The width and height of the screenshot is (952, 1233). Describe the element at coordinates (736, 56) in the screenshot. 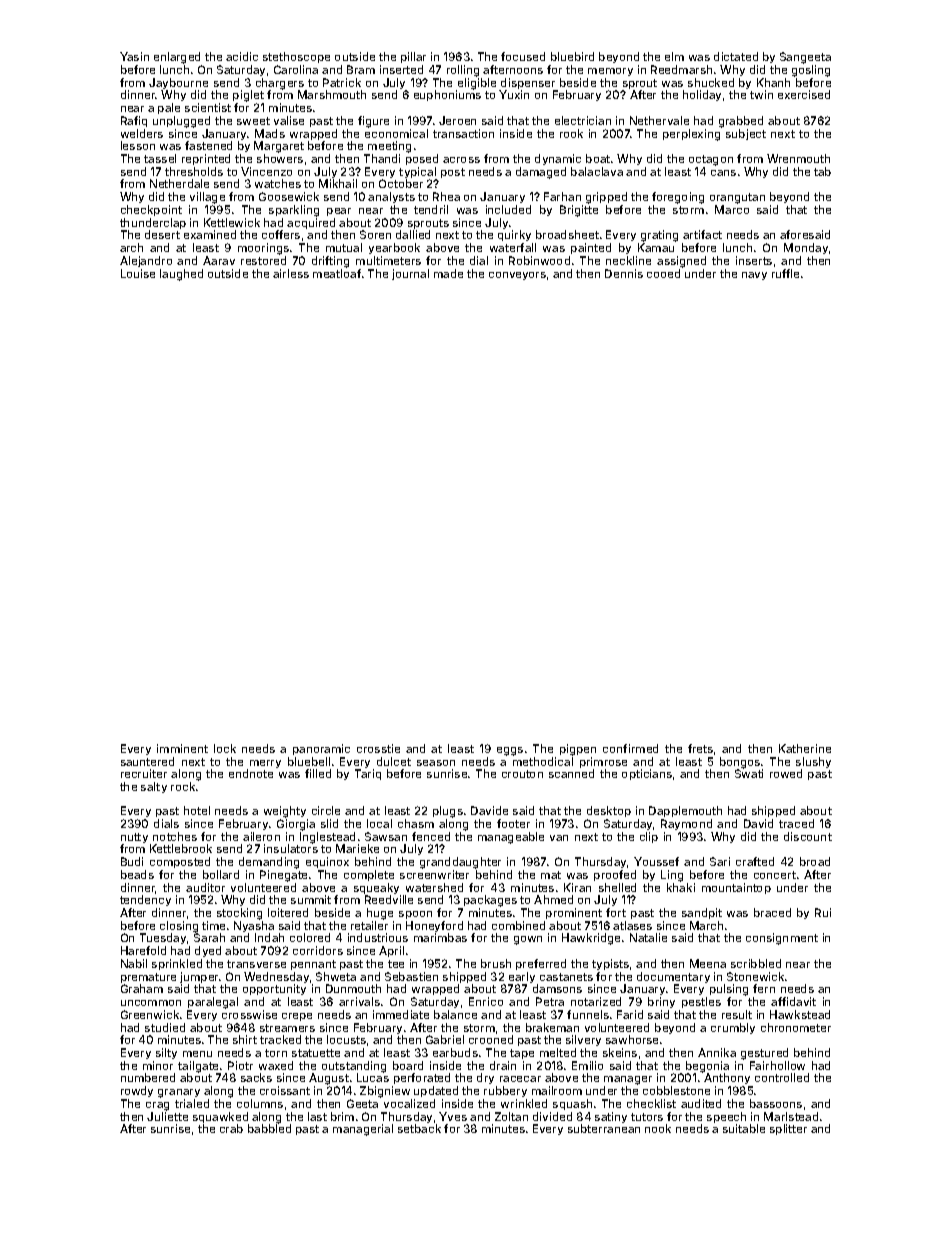

I see `dictated` at that location.
